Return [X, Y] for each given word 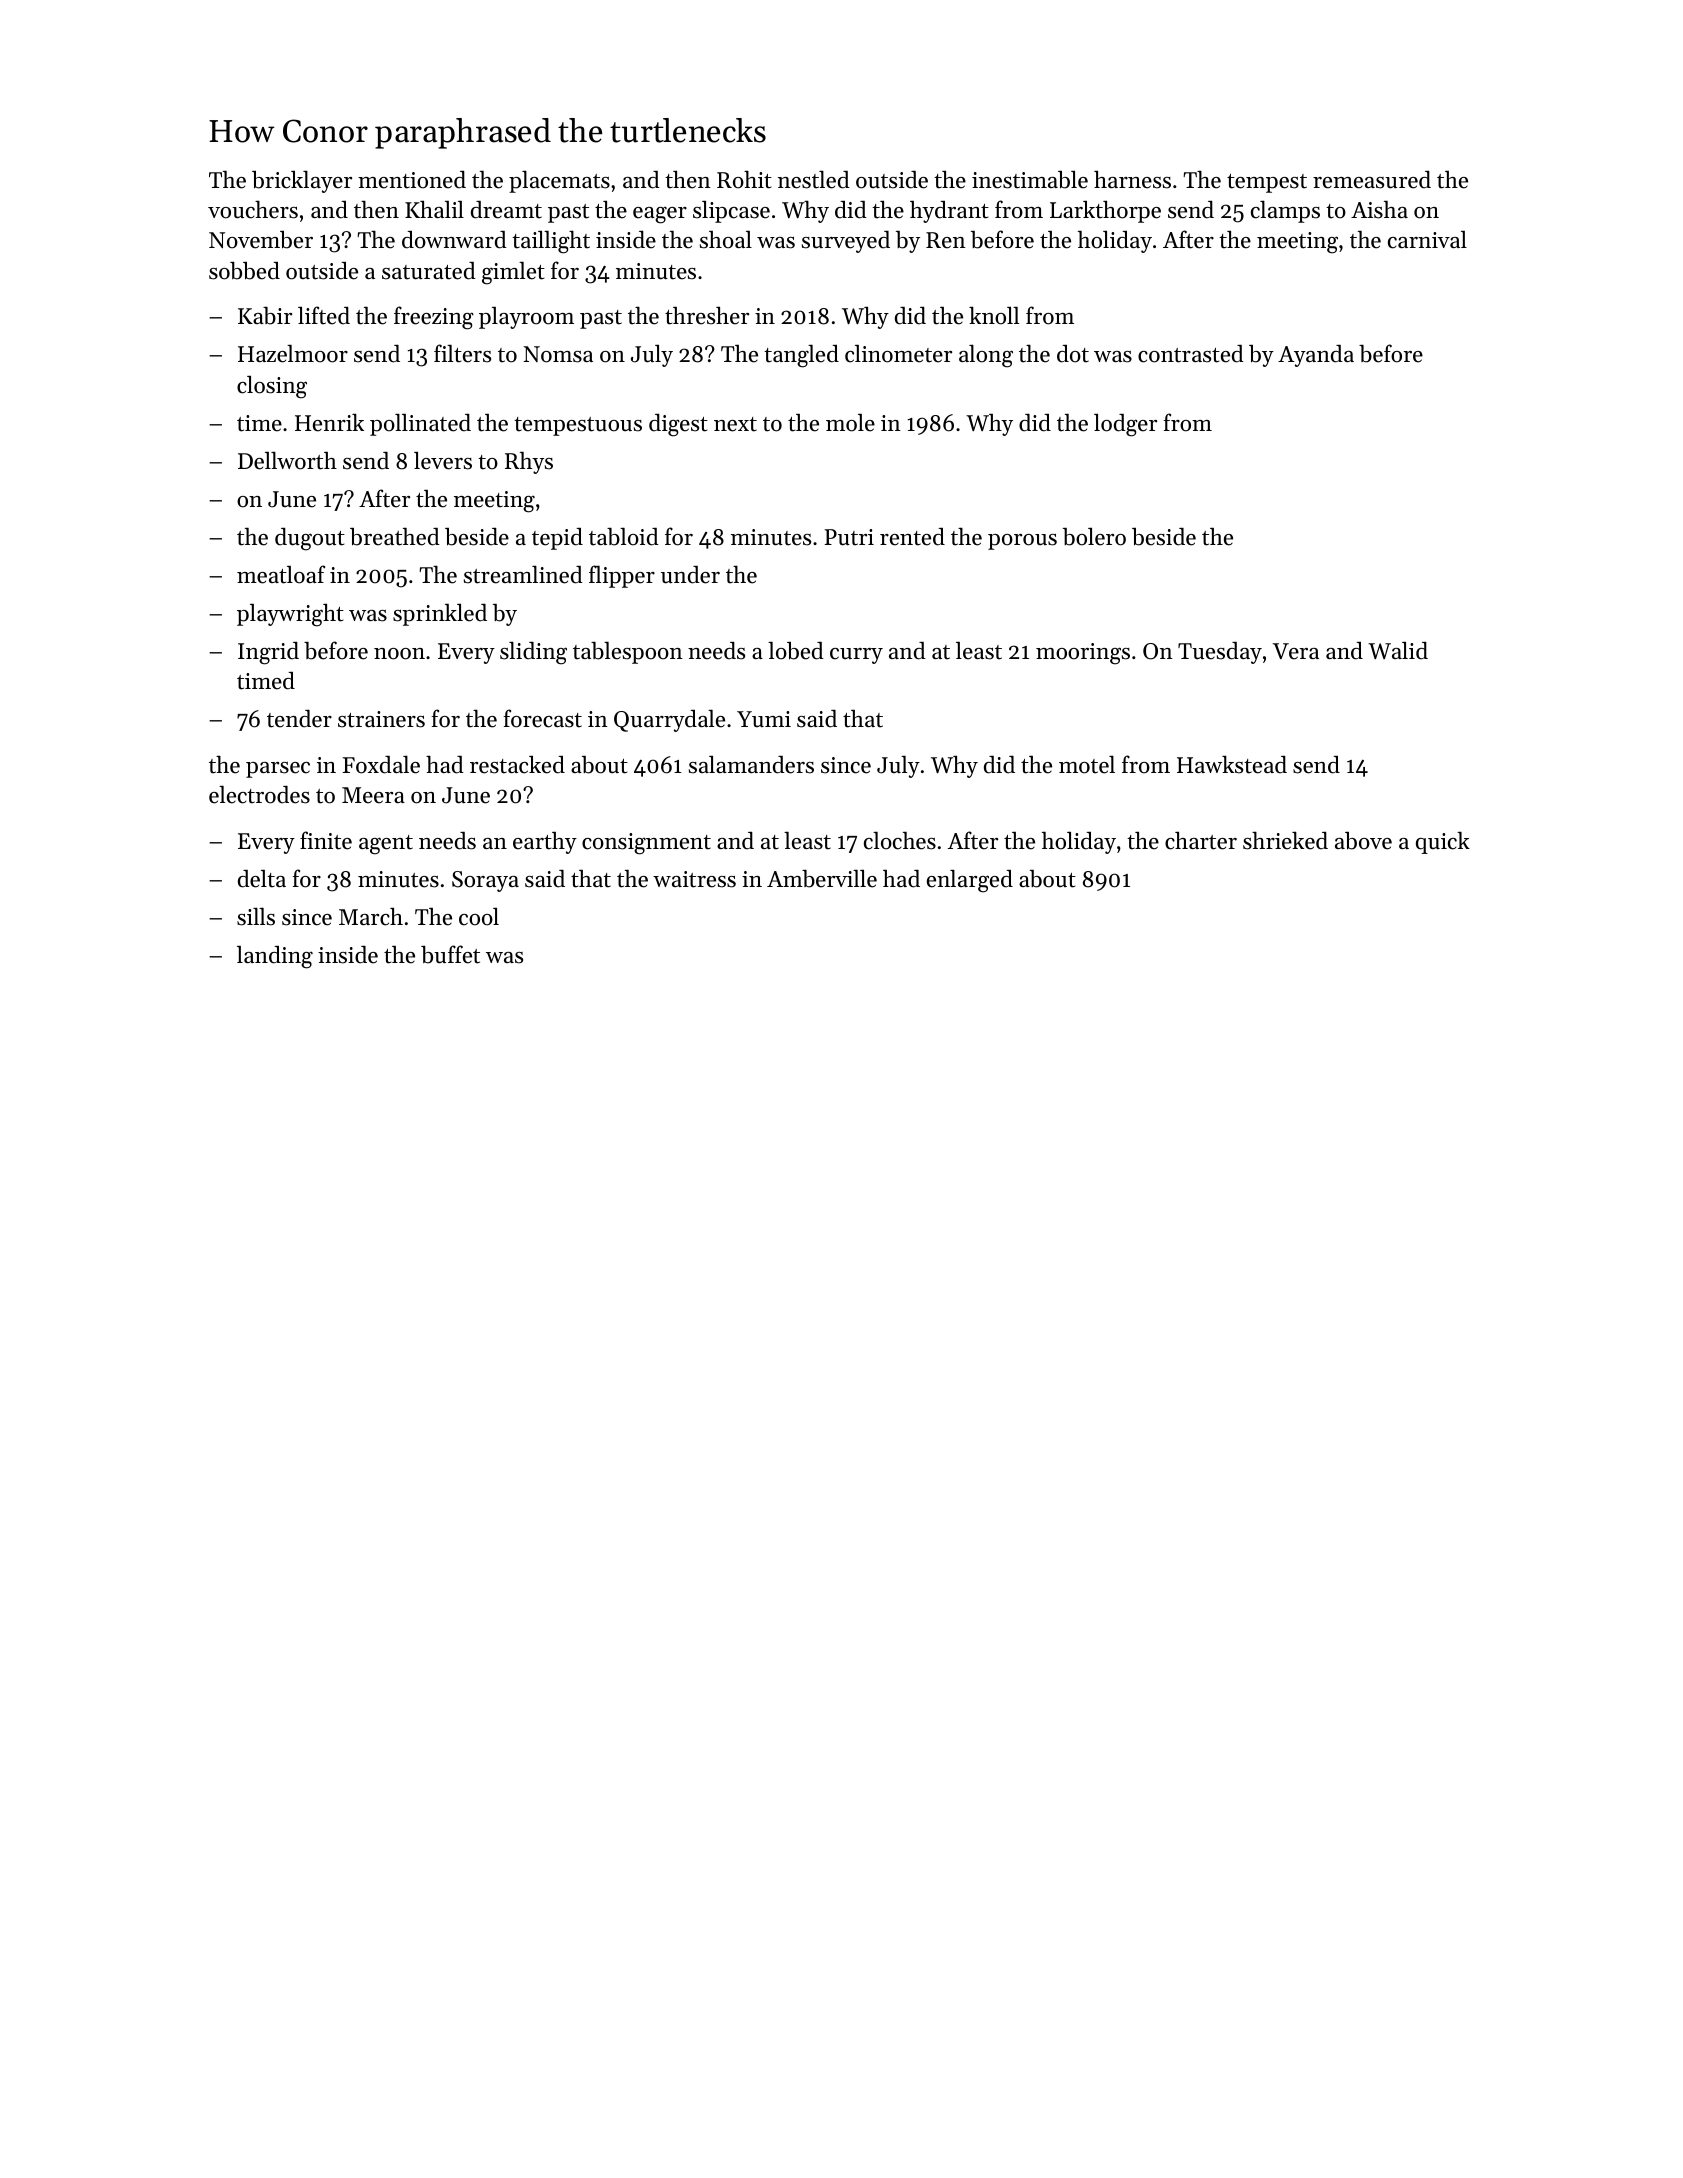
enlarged [970, 881]
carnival [1427, 240]
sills [256, 916]
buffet [450, 954]
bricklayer [302, 181]
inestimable [1030, 180]
